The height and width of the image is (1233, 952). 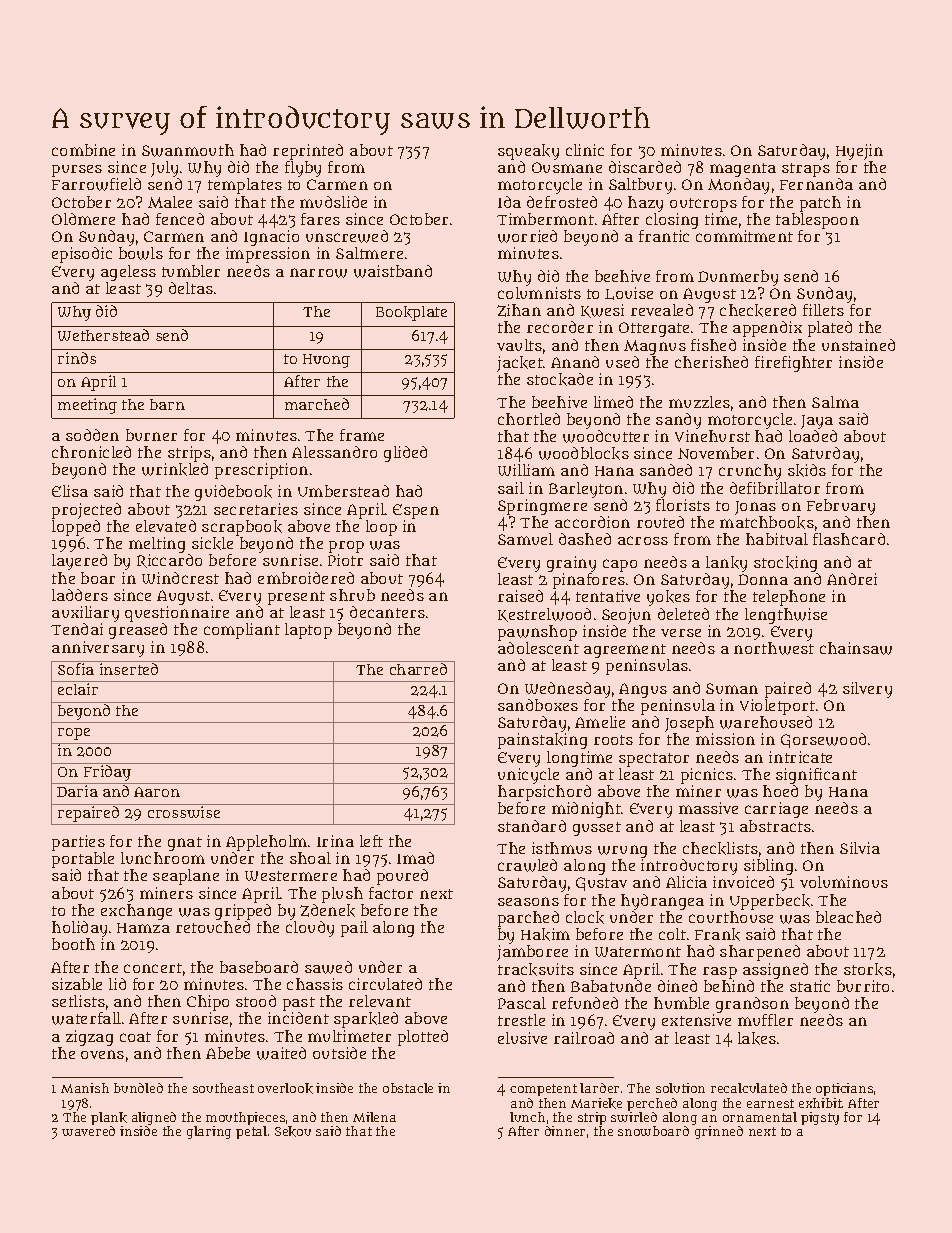 I want to click on meeting, so click(x=87, y=406).
